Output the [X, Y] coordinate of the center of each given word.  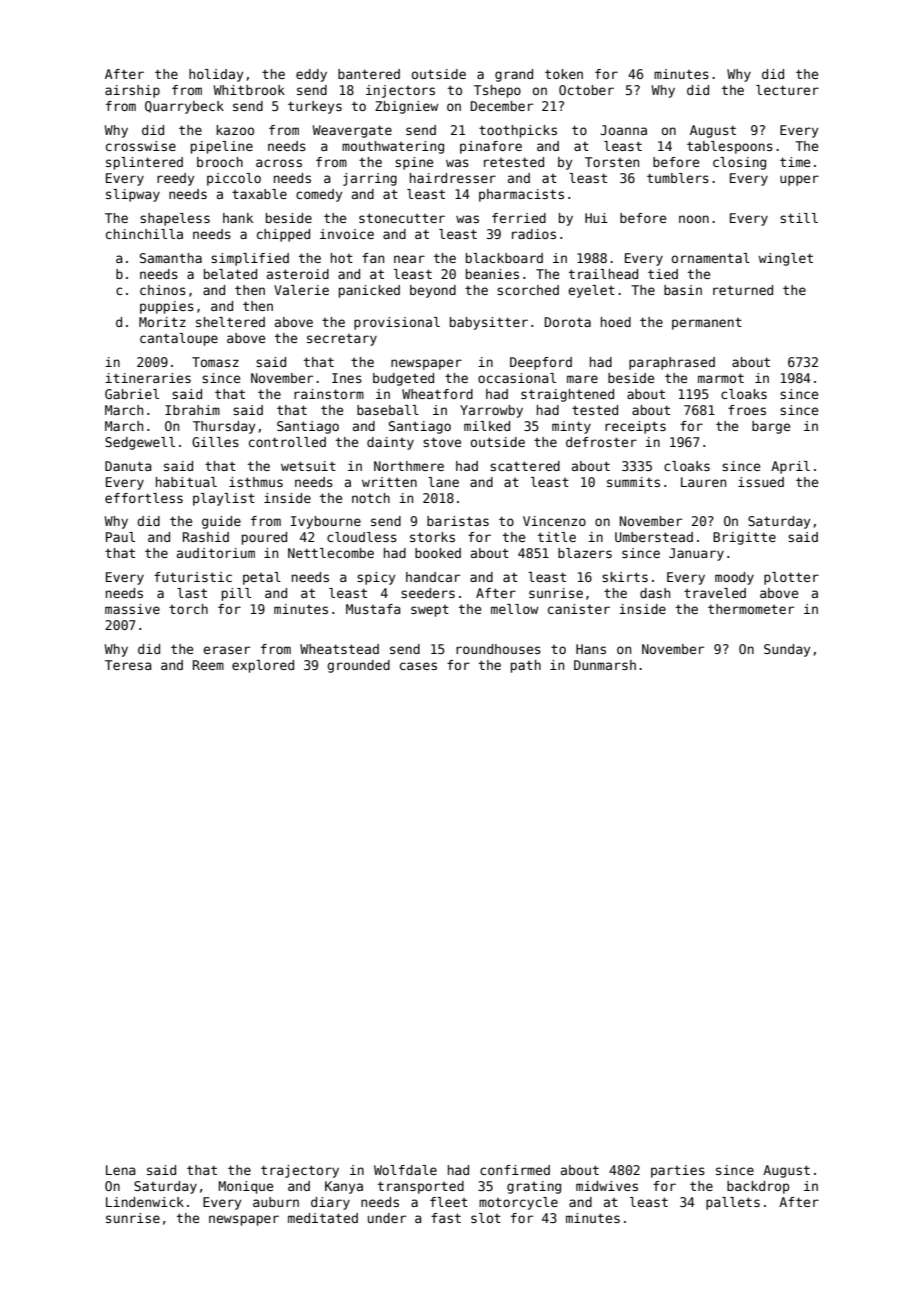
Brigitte [744, 538]
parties [678, 1171]
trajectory [300, 1171]
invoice [347, 234]
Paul [120, 537]
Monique [246, 1187]
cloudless [362, 537]
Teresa [128, 665]
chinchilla [144, 234]
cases [418, 666]
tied [663, 274]
